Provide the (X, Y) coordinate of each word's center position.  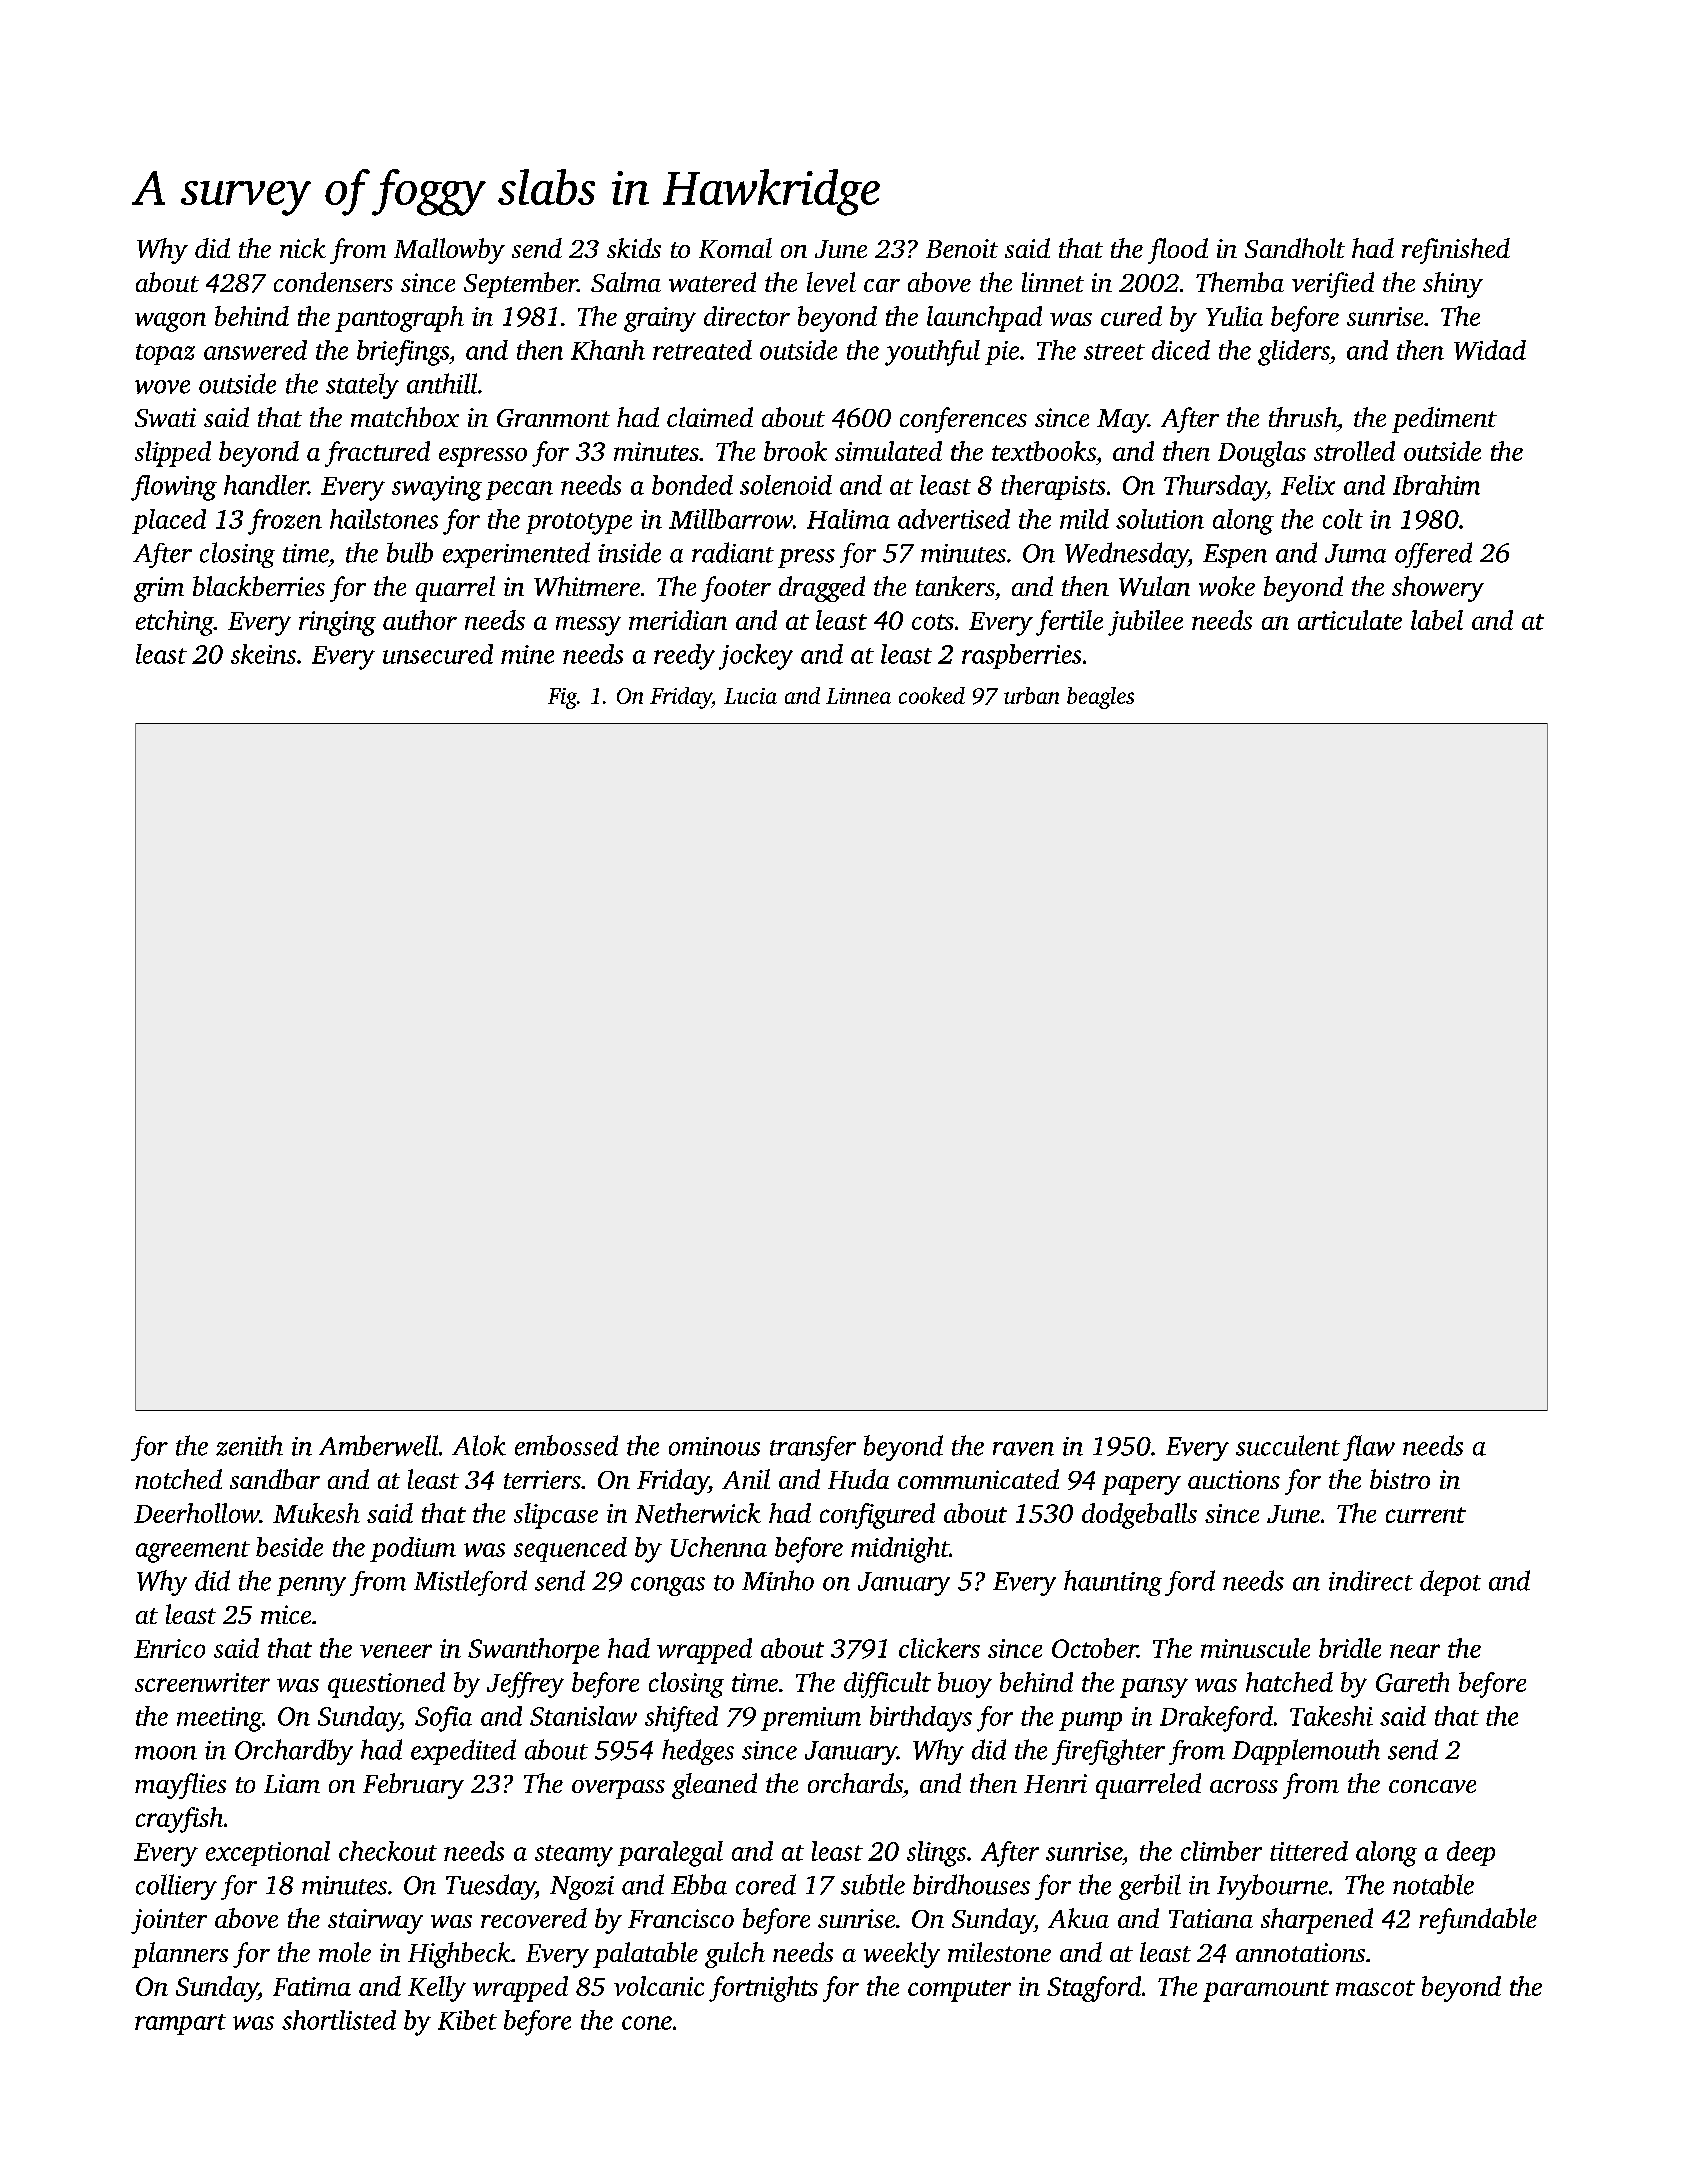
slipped (173, 454)
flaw (1369, 1448)
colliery (176, 1887)
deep (1471, 1853)
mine (527, 654)
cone (647, 2023)
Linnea (858, 696)
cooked (932, 695)
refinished (1456, 251)
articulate (1350, 620)
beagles (1100, 698)
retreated (702, 350)
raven (1023, 1449)
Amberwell (378, 1445)
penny (311, 1586)
